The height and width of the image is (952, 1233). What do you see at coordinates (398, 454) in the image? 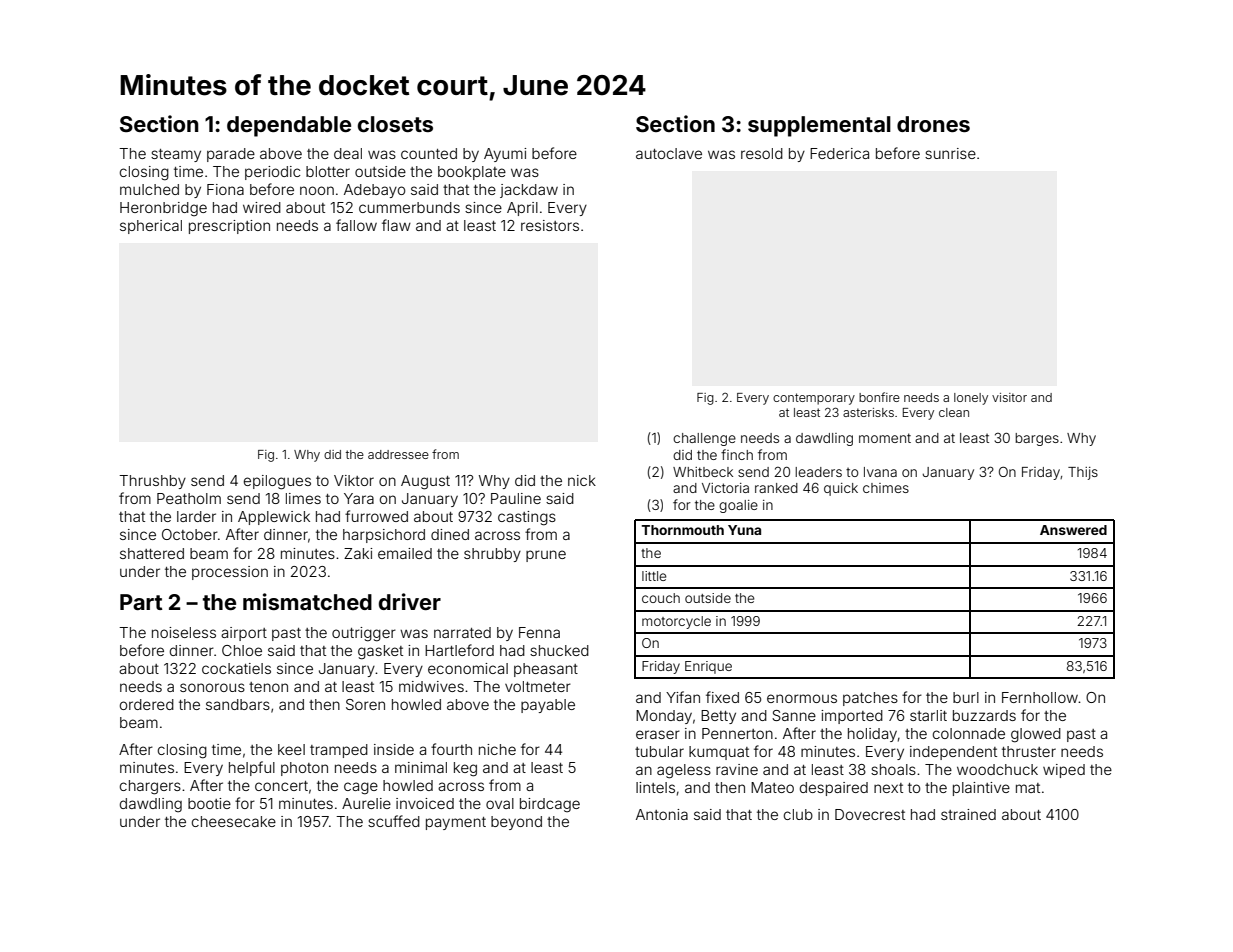
I see `addressee` at bounding box center [398, 454].
